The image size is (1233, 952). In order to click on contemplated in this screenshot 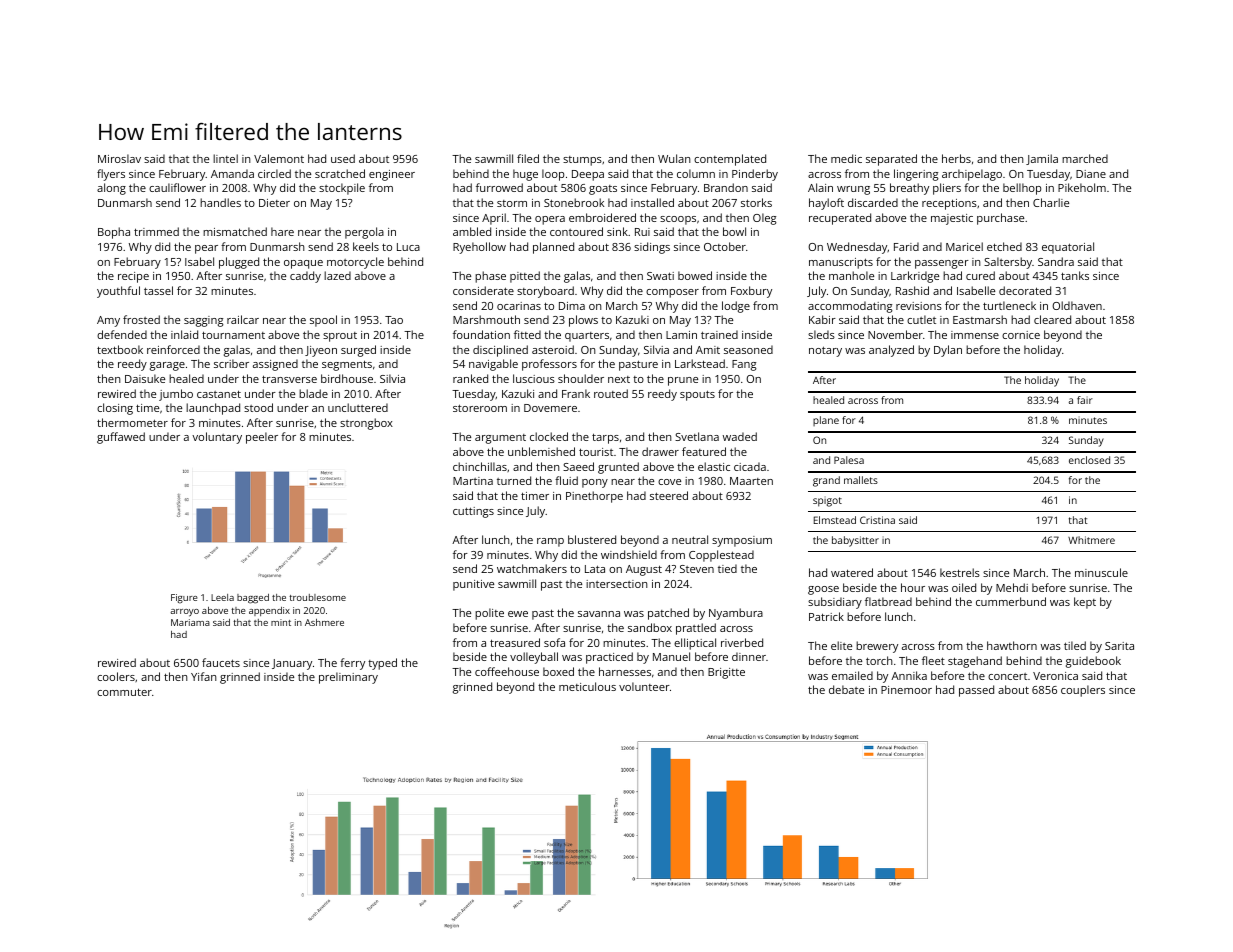, I will do `click(730, 160)`.
